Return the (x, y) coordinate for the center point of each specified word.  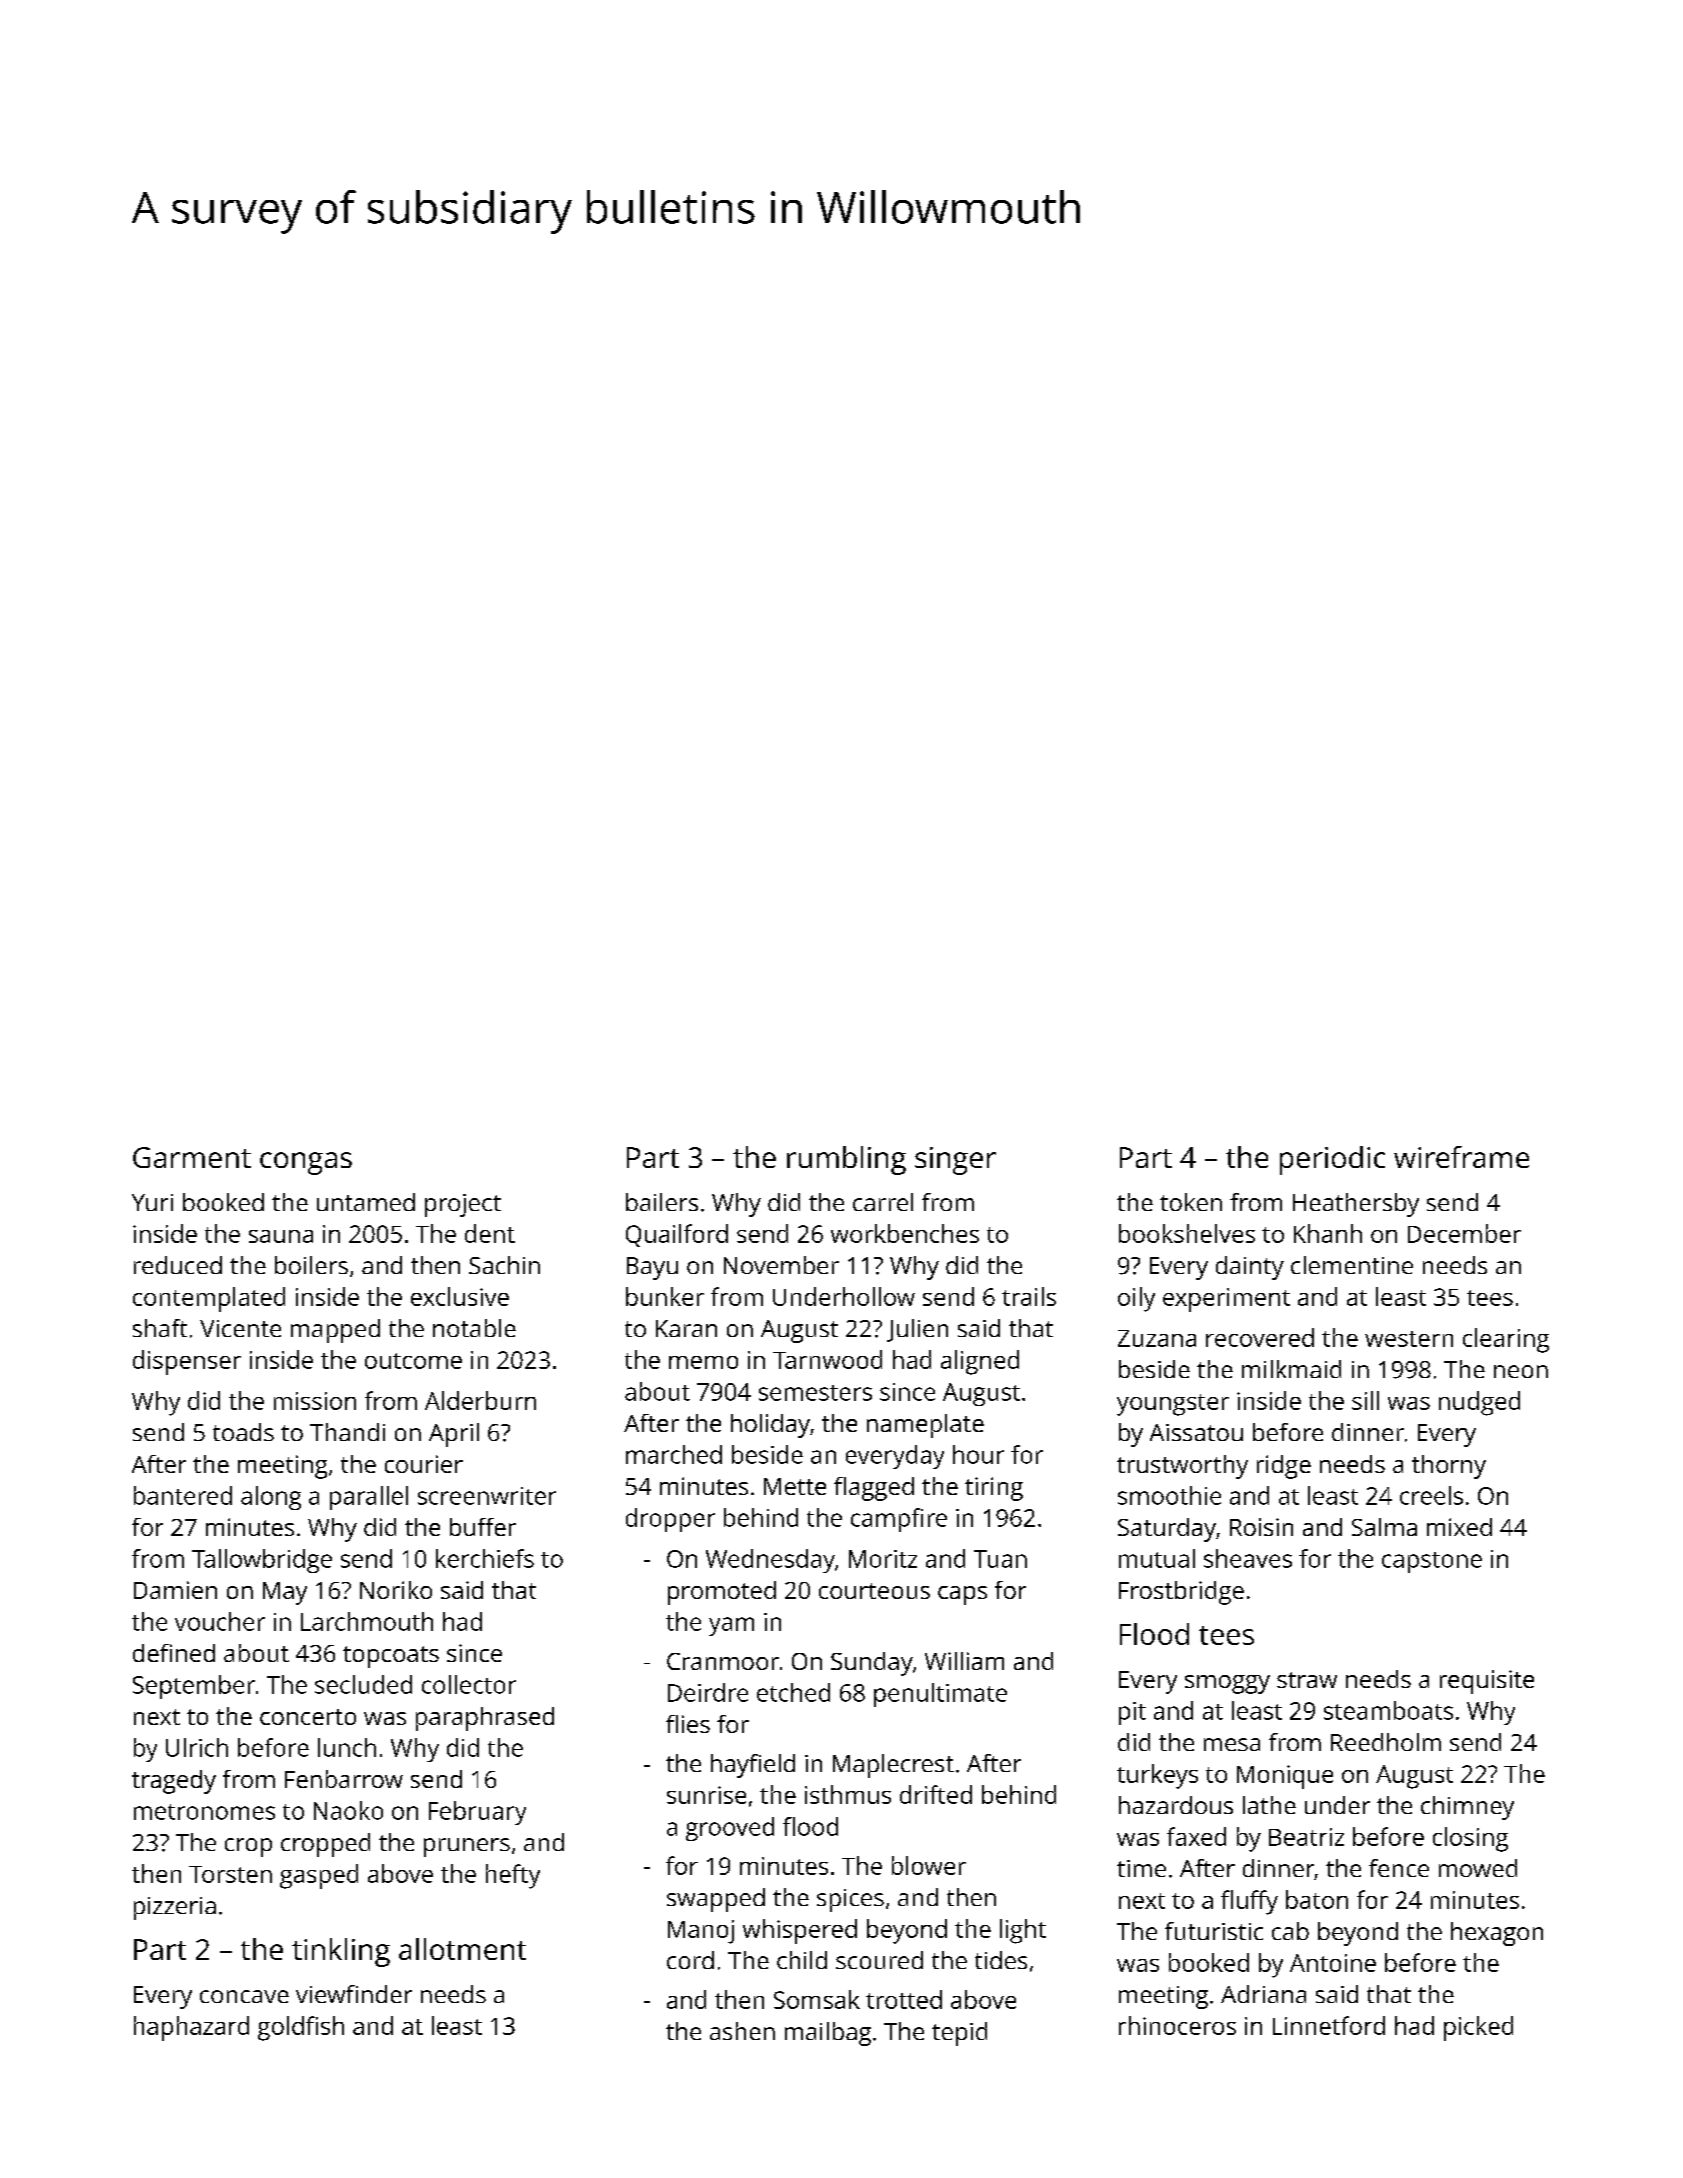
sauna (281, 1236)
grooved (730, 1829)
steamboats (1388, 1710)
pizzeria (175, 1908)
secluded (363, 1684)
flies (688, 1724)
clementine (1352, 1265)
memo (703, 1362)
